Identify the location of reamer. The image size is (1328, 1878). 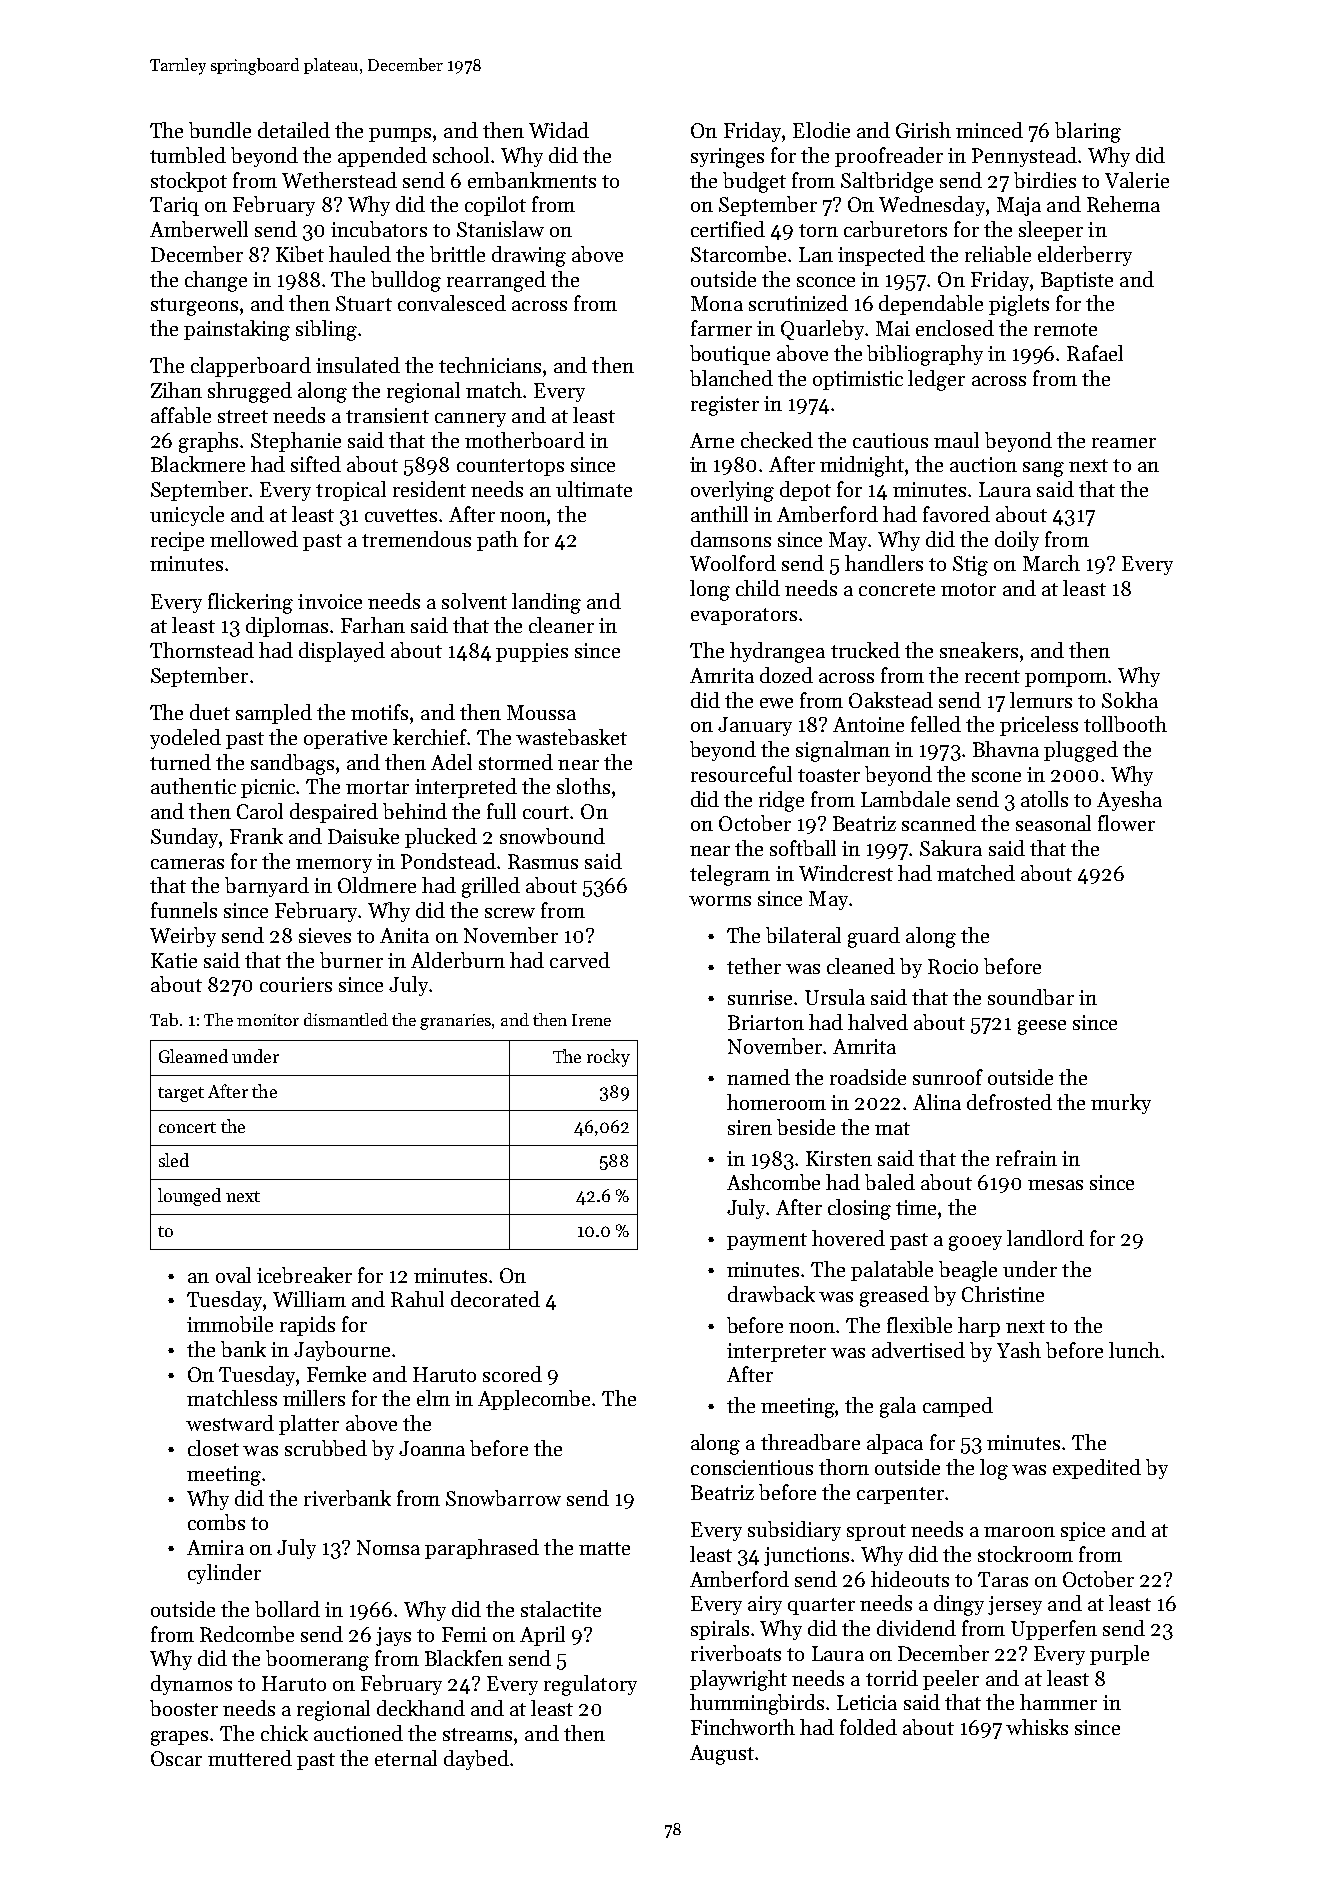
(1124, 443).
